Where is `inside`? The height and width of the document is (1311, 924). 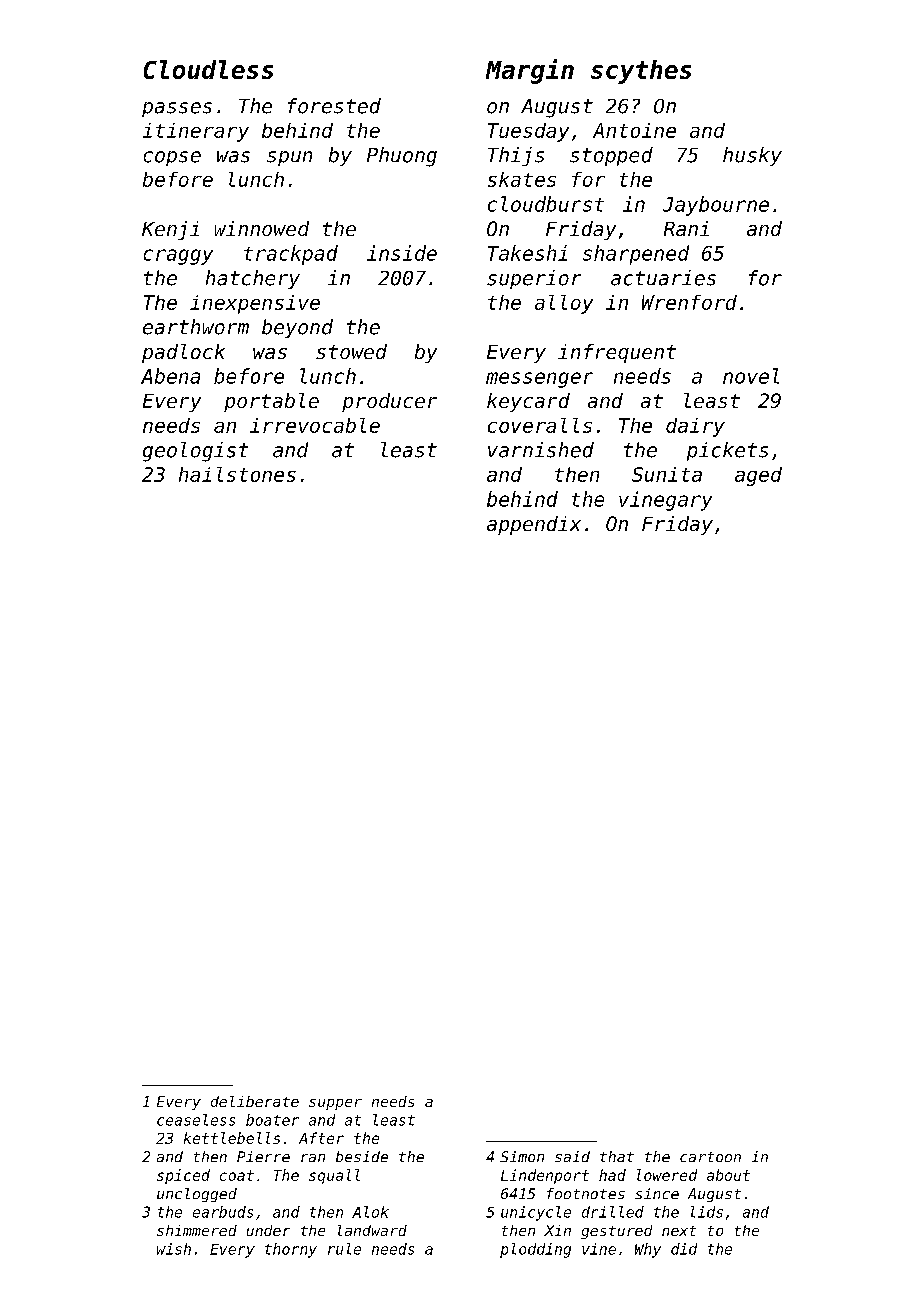 inside is located at coordinates (402, 253).
